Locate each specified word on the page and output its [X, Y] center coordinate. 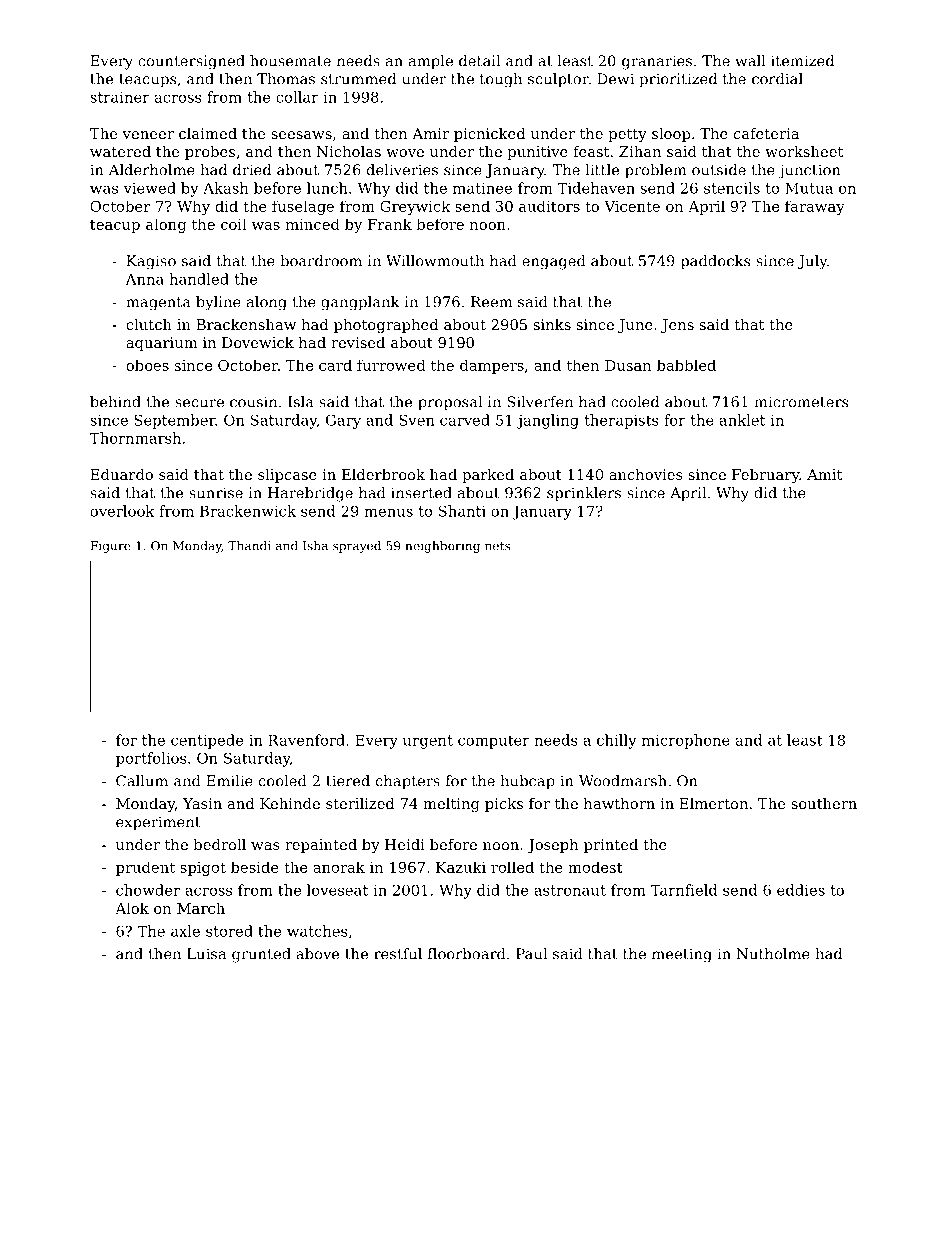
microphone [686, 741]
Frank [390, 224]
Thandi [249, 546]
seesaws [301, 135]
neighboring [442, 547]
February [765, 476]
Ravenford [306, 740]
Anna [145, 279]
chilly [617, 741]
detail [479, 61]
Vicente [632, 206]
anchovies [646, 474]
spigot [203, 869]
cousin [253, 402]
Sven [417, 420]
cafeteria [766, 133]
